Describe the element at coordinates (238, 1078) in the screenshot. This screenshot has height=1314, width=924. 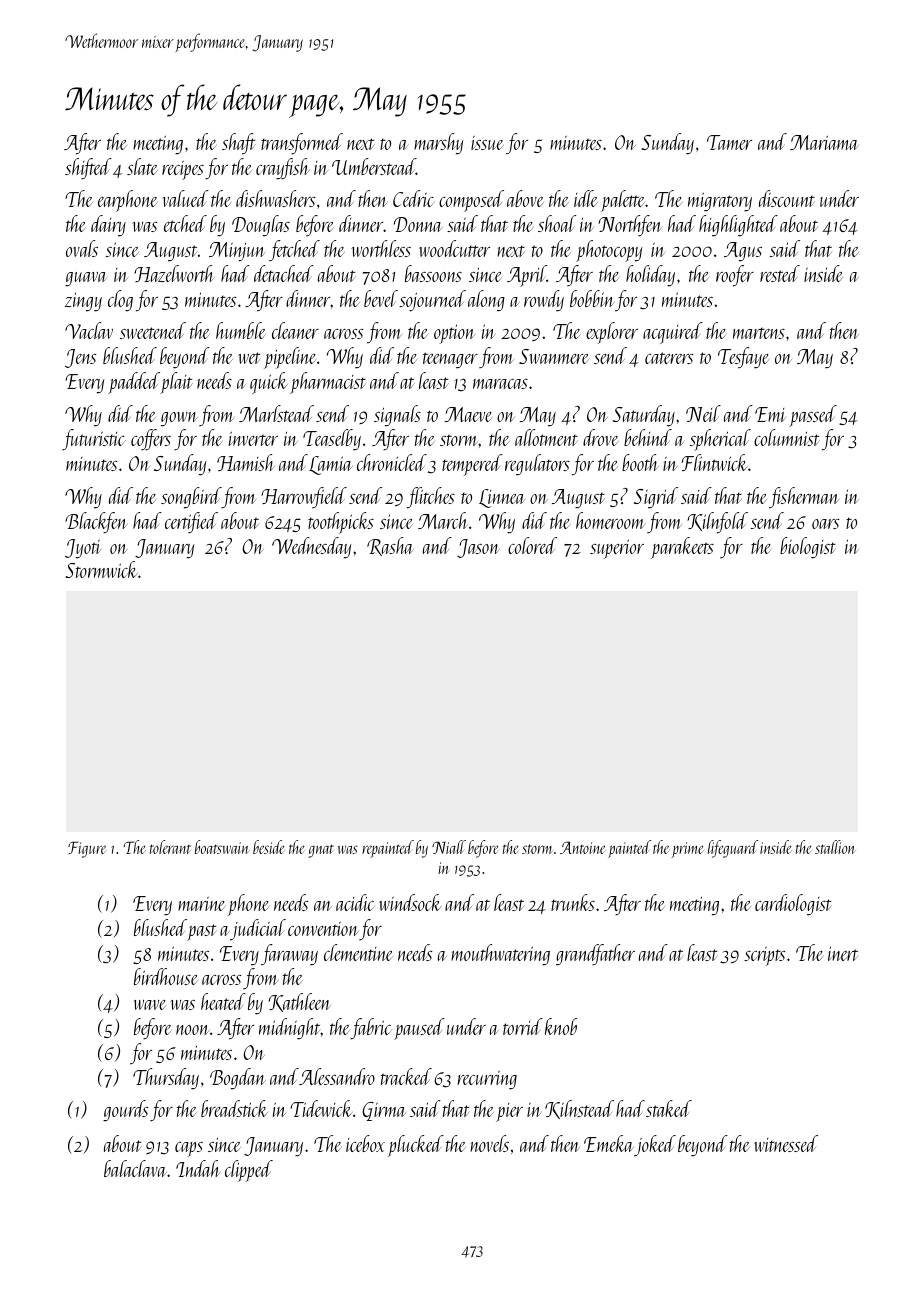
I see `Bogdan` at that location.
